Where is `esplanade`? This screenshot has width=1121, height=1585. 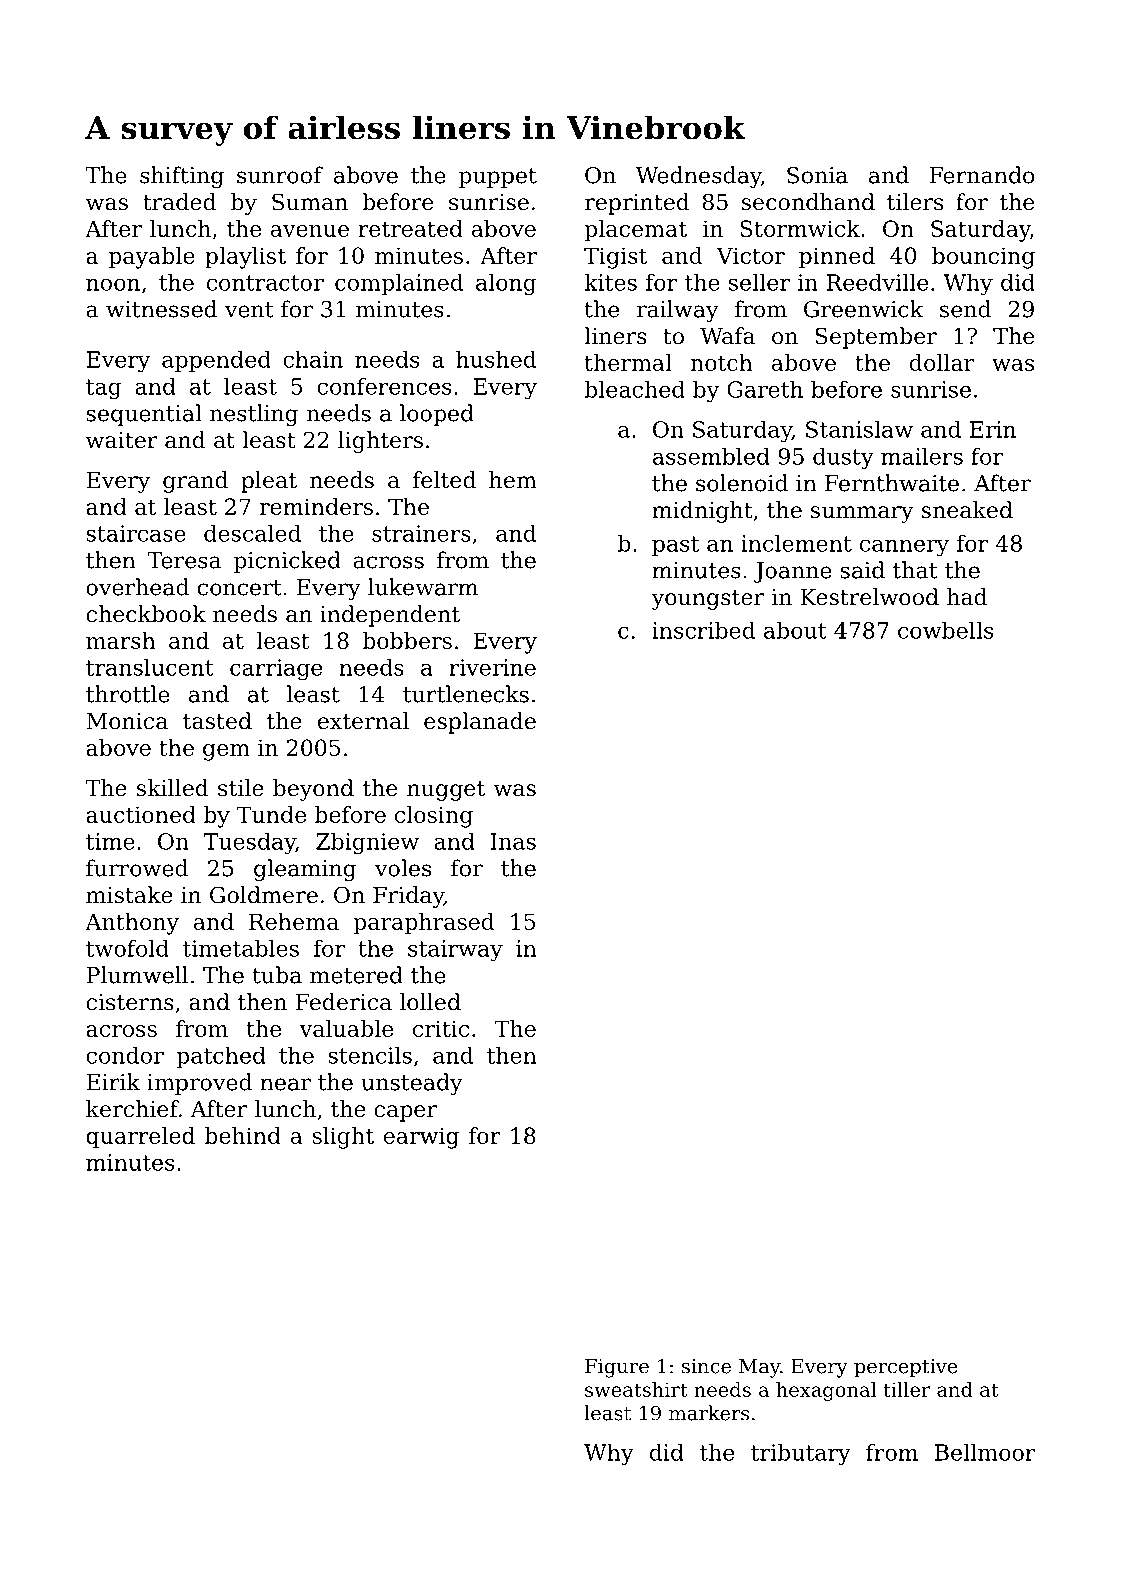 esplanade is located at coordinates (480, 723).
